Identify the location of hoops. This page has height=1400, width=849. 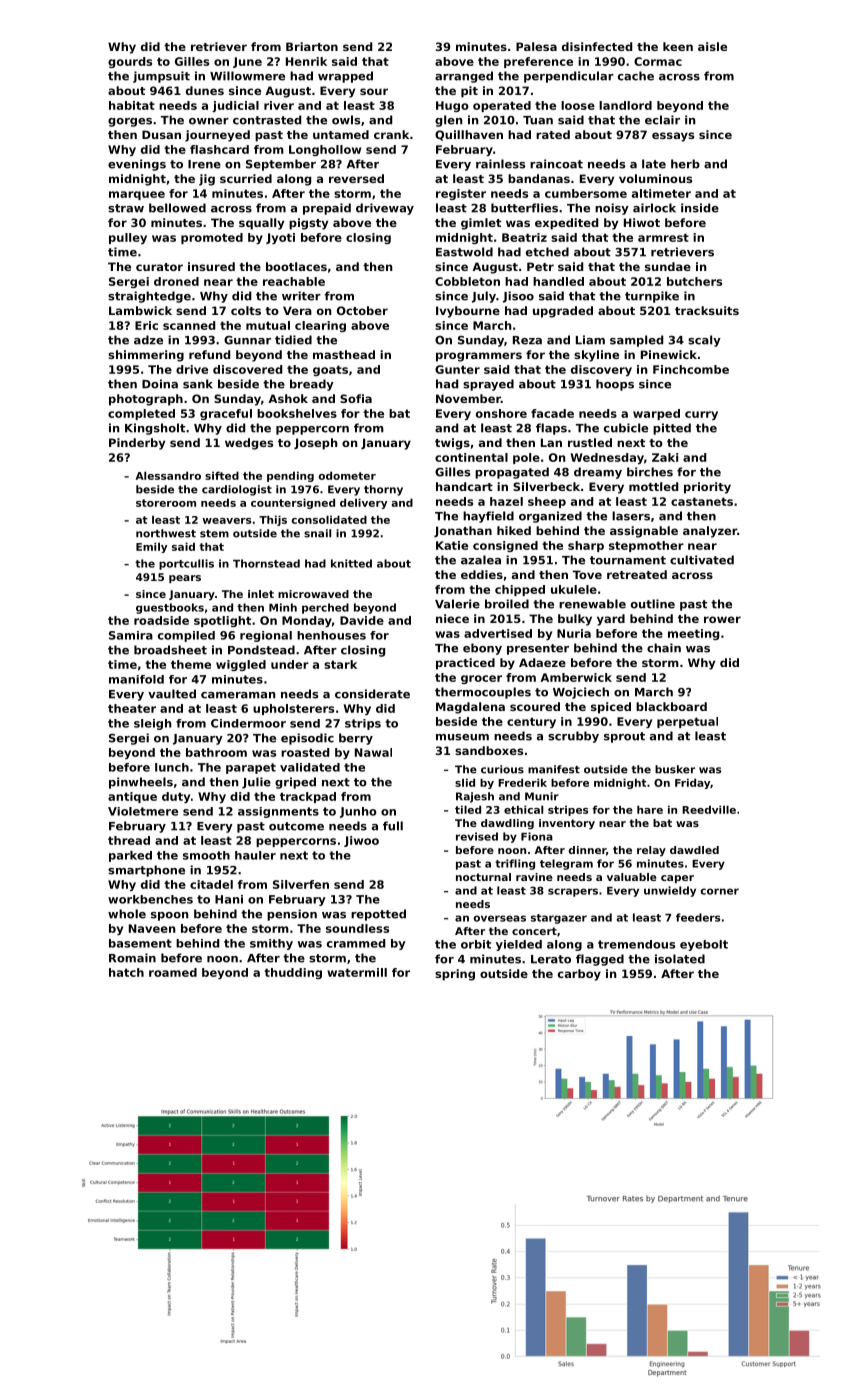
(615, 385).
